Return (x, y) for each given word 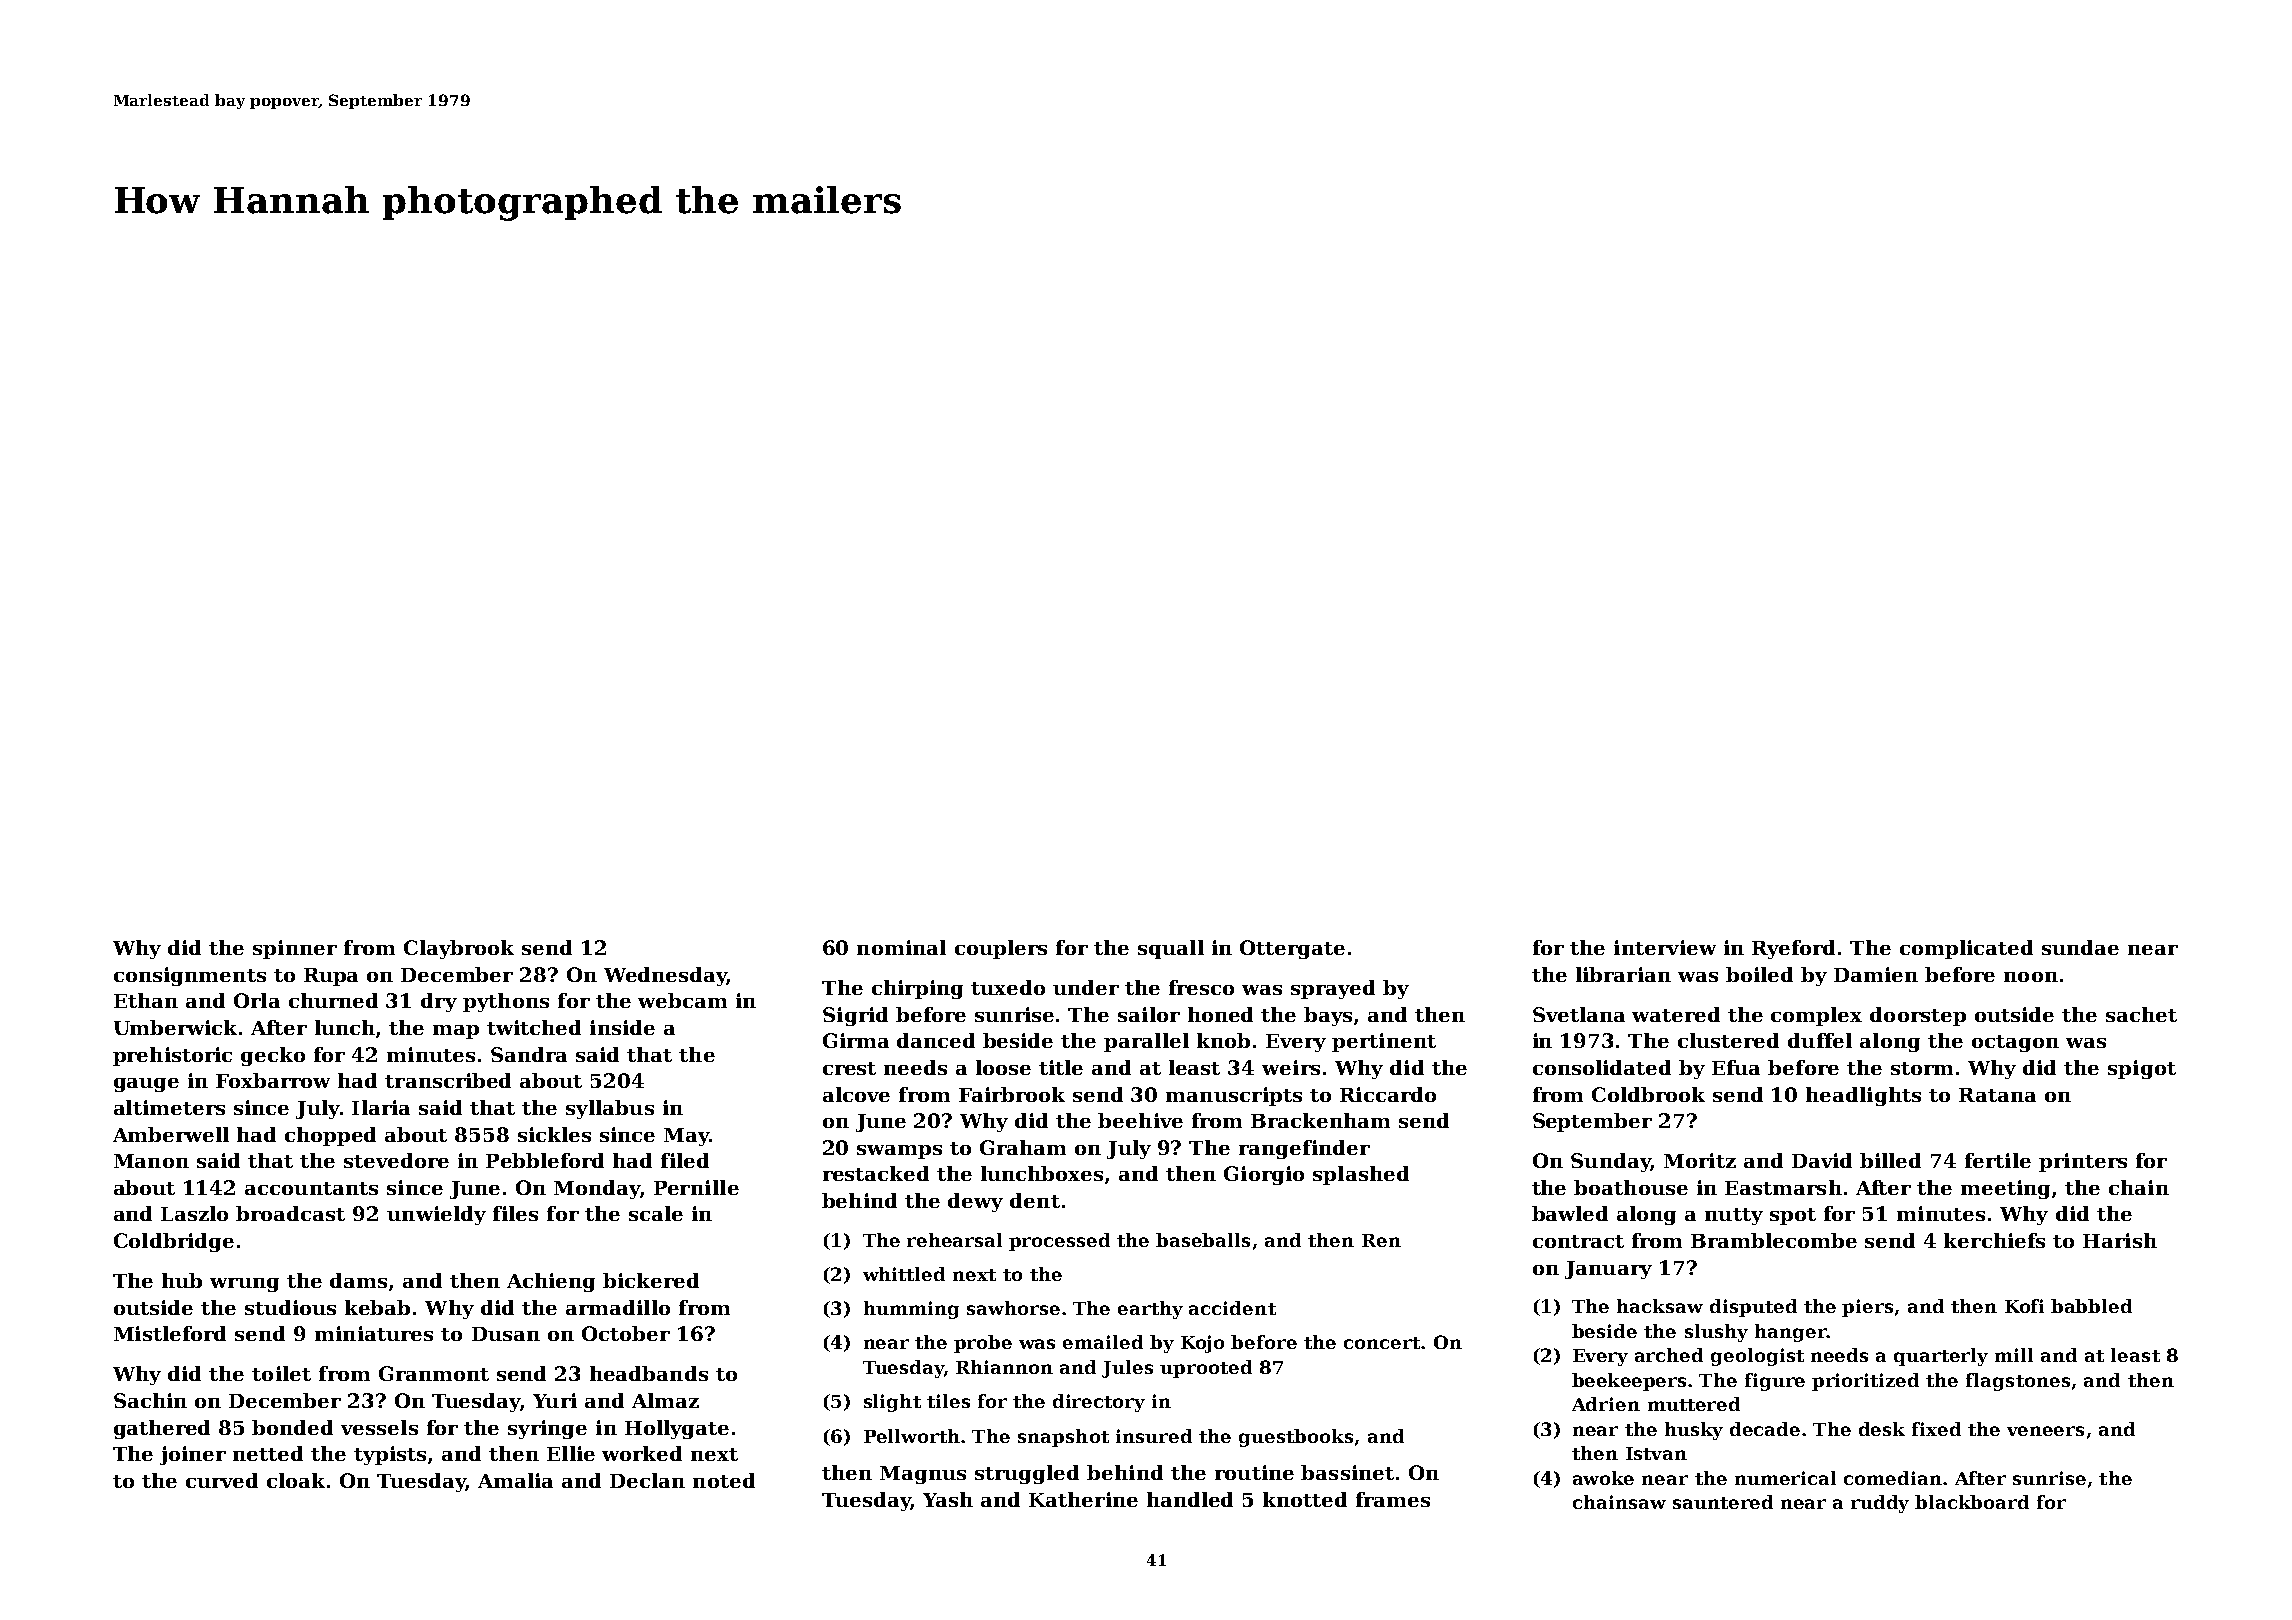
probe (983, 1344)
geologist (1757, 1357)
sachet (2141, 1014)
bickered (651, 1280)
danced (936, 1040)
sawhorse (1013, 1308)
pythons (506, 1002)
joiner (193, 1455)
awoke (1603, 1478)
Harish (2120, 1240)
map (456, 1032)
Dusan (506, 1334)
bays (1328, 1016)
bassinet (1347, 1472)
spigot (2142, 1069)
